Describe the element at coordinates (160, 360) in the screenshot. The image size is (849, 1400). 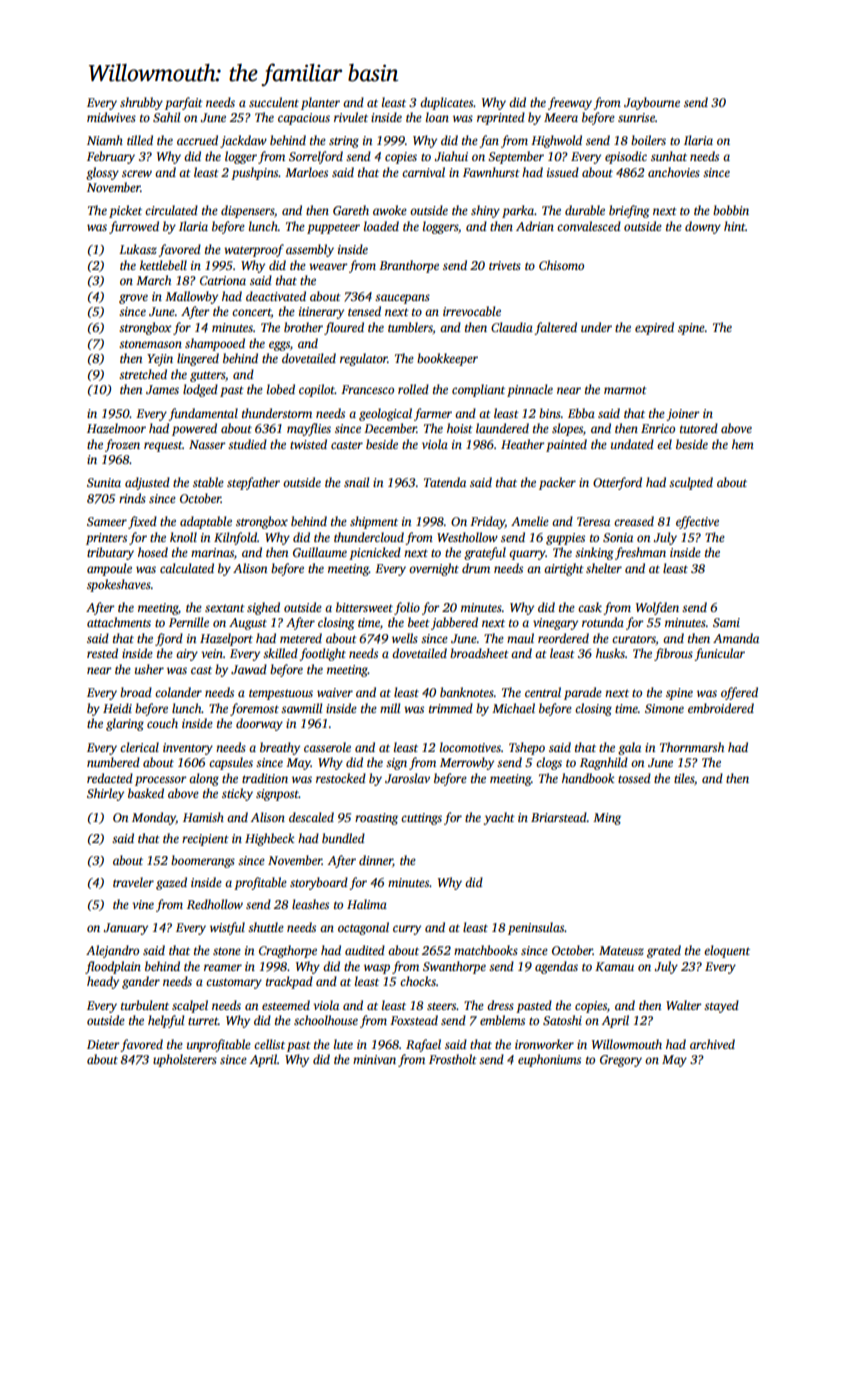
I see `Yejin` at that location.
